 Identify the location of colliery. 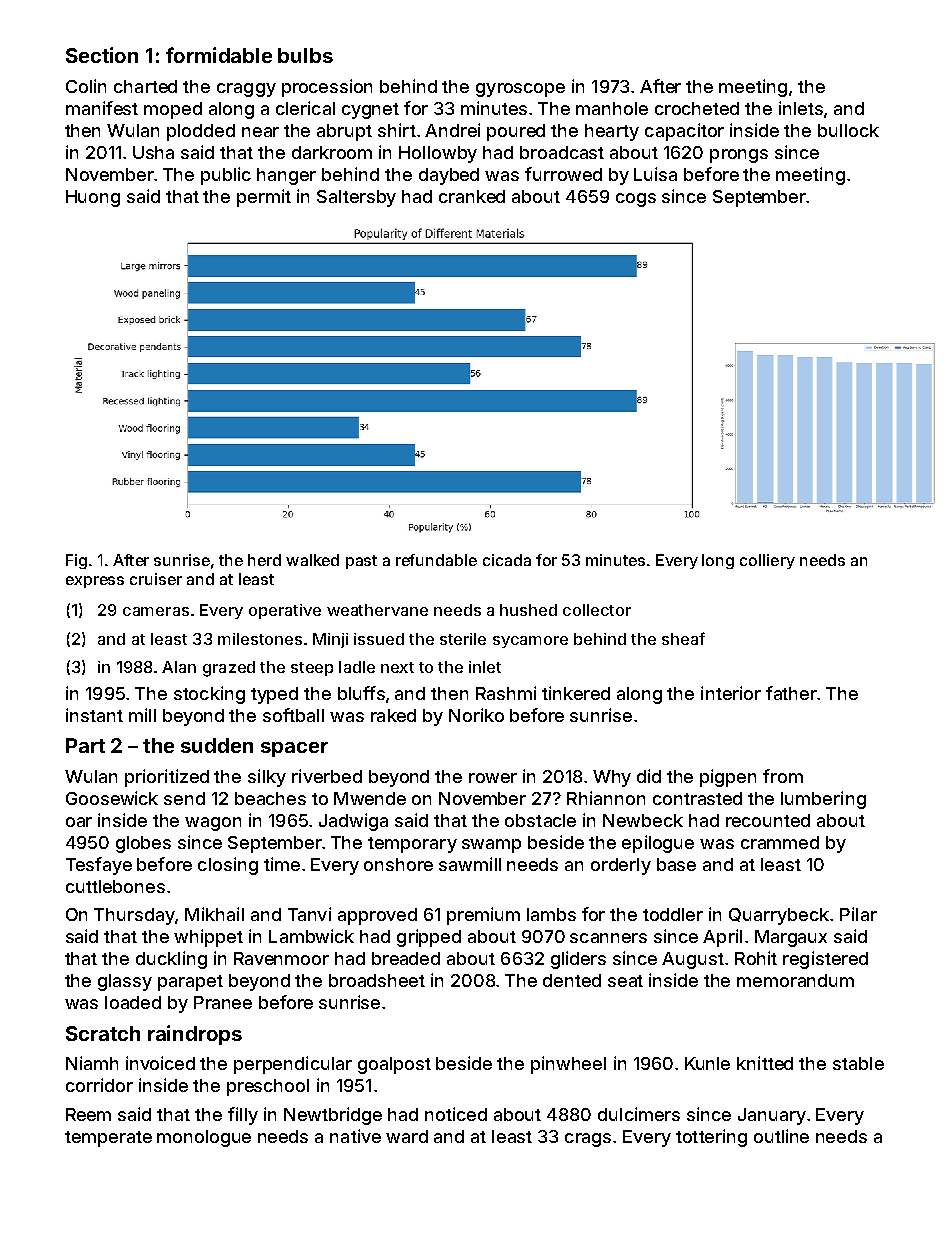
(767, 561).
